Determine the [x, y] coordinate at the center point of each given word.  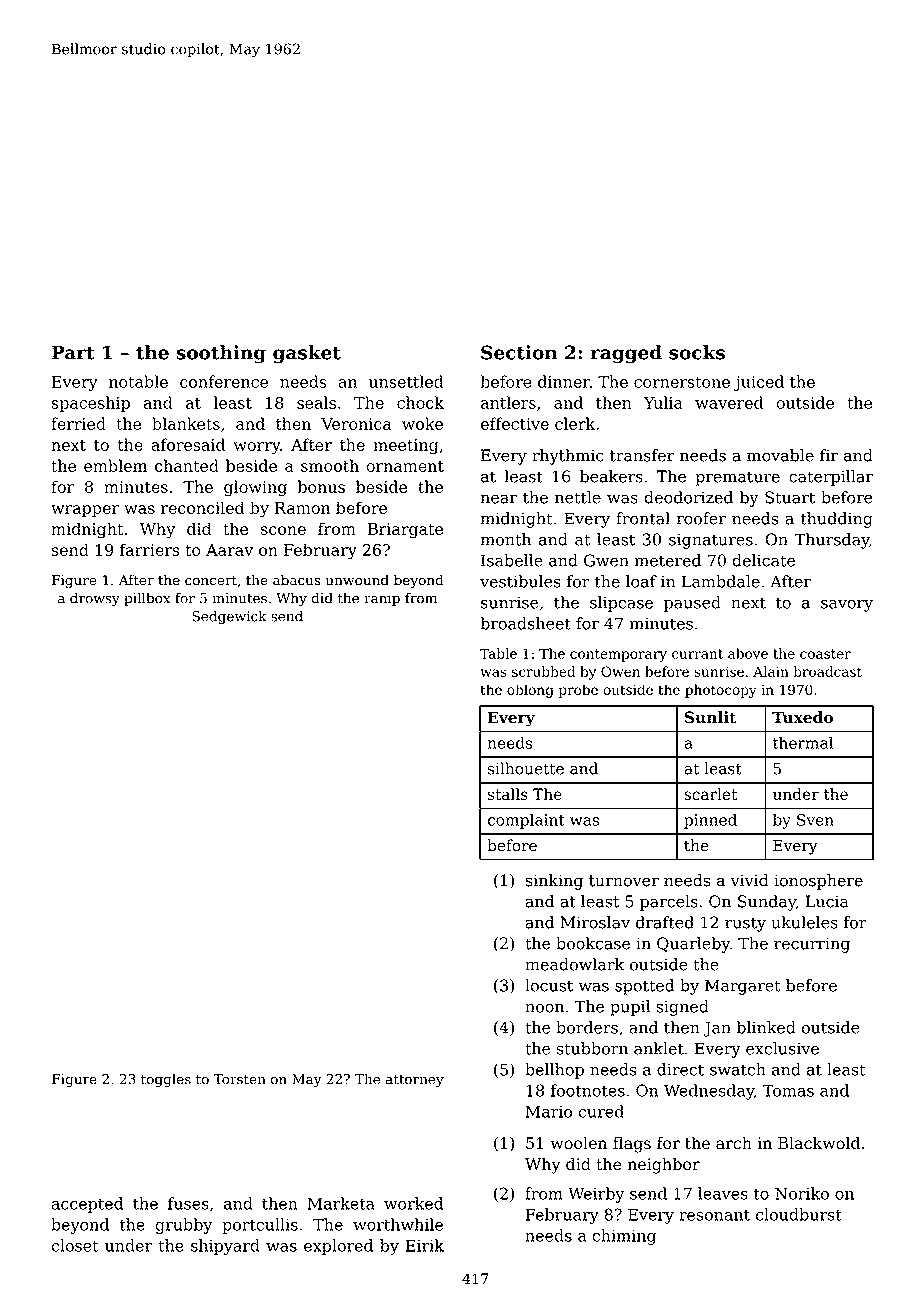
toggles [166, 1080]
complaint [526, 821]
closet [74, 1245]
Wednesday [709, 1092]
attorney [415, 1081]
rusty [745, 924]
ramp [382, 600]
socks [697, 352]
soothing [221, 354]
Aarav [229, 550]
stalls [508, 794]
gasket [307, 354]
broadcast [827, 671]
